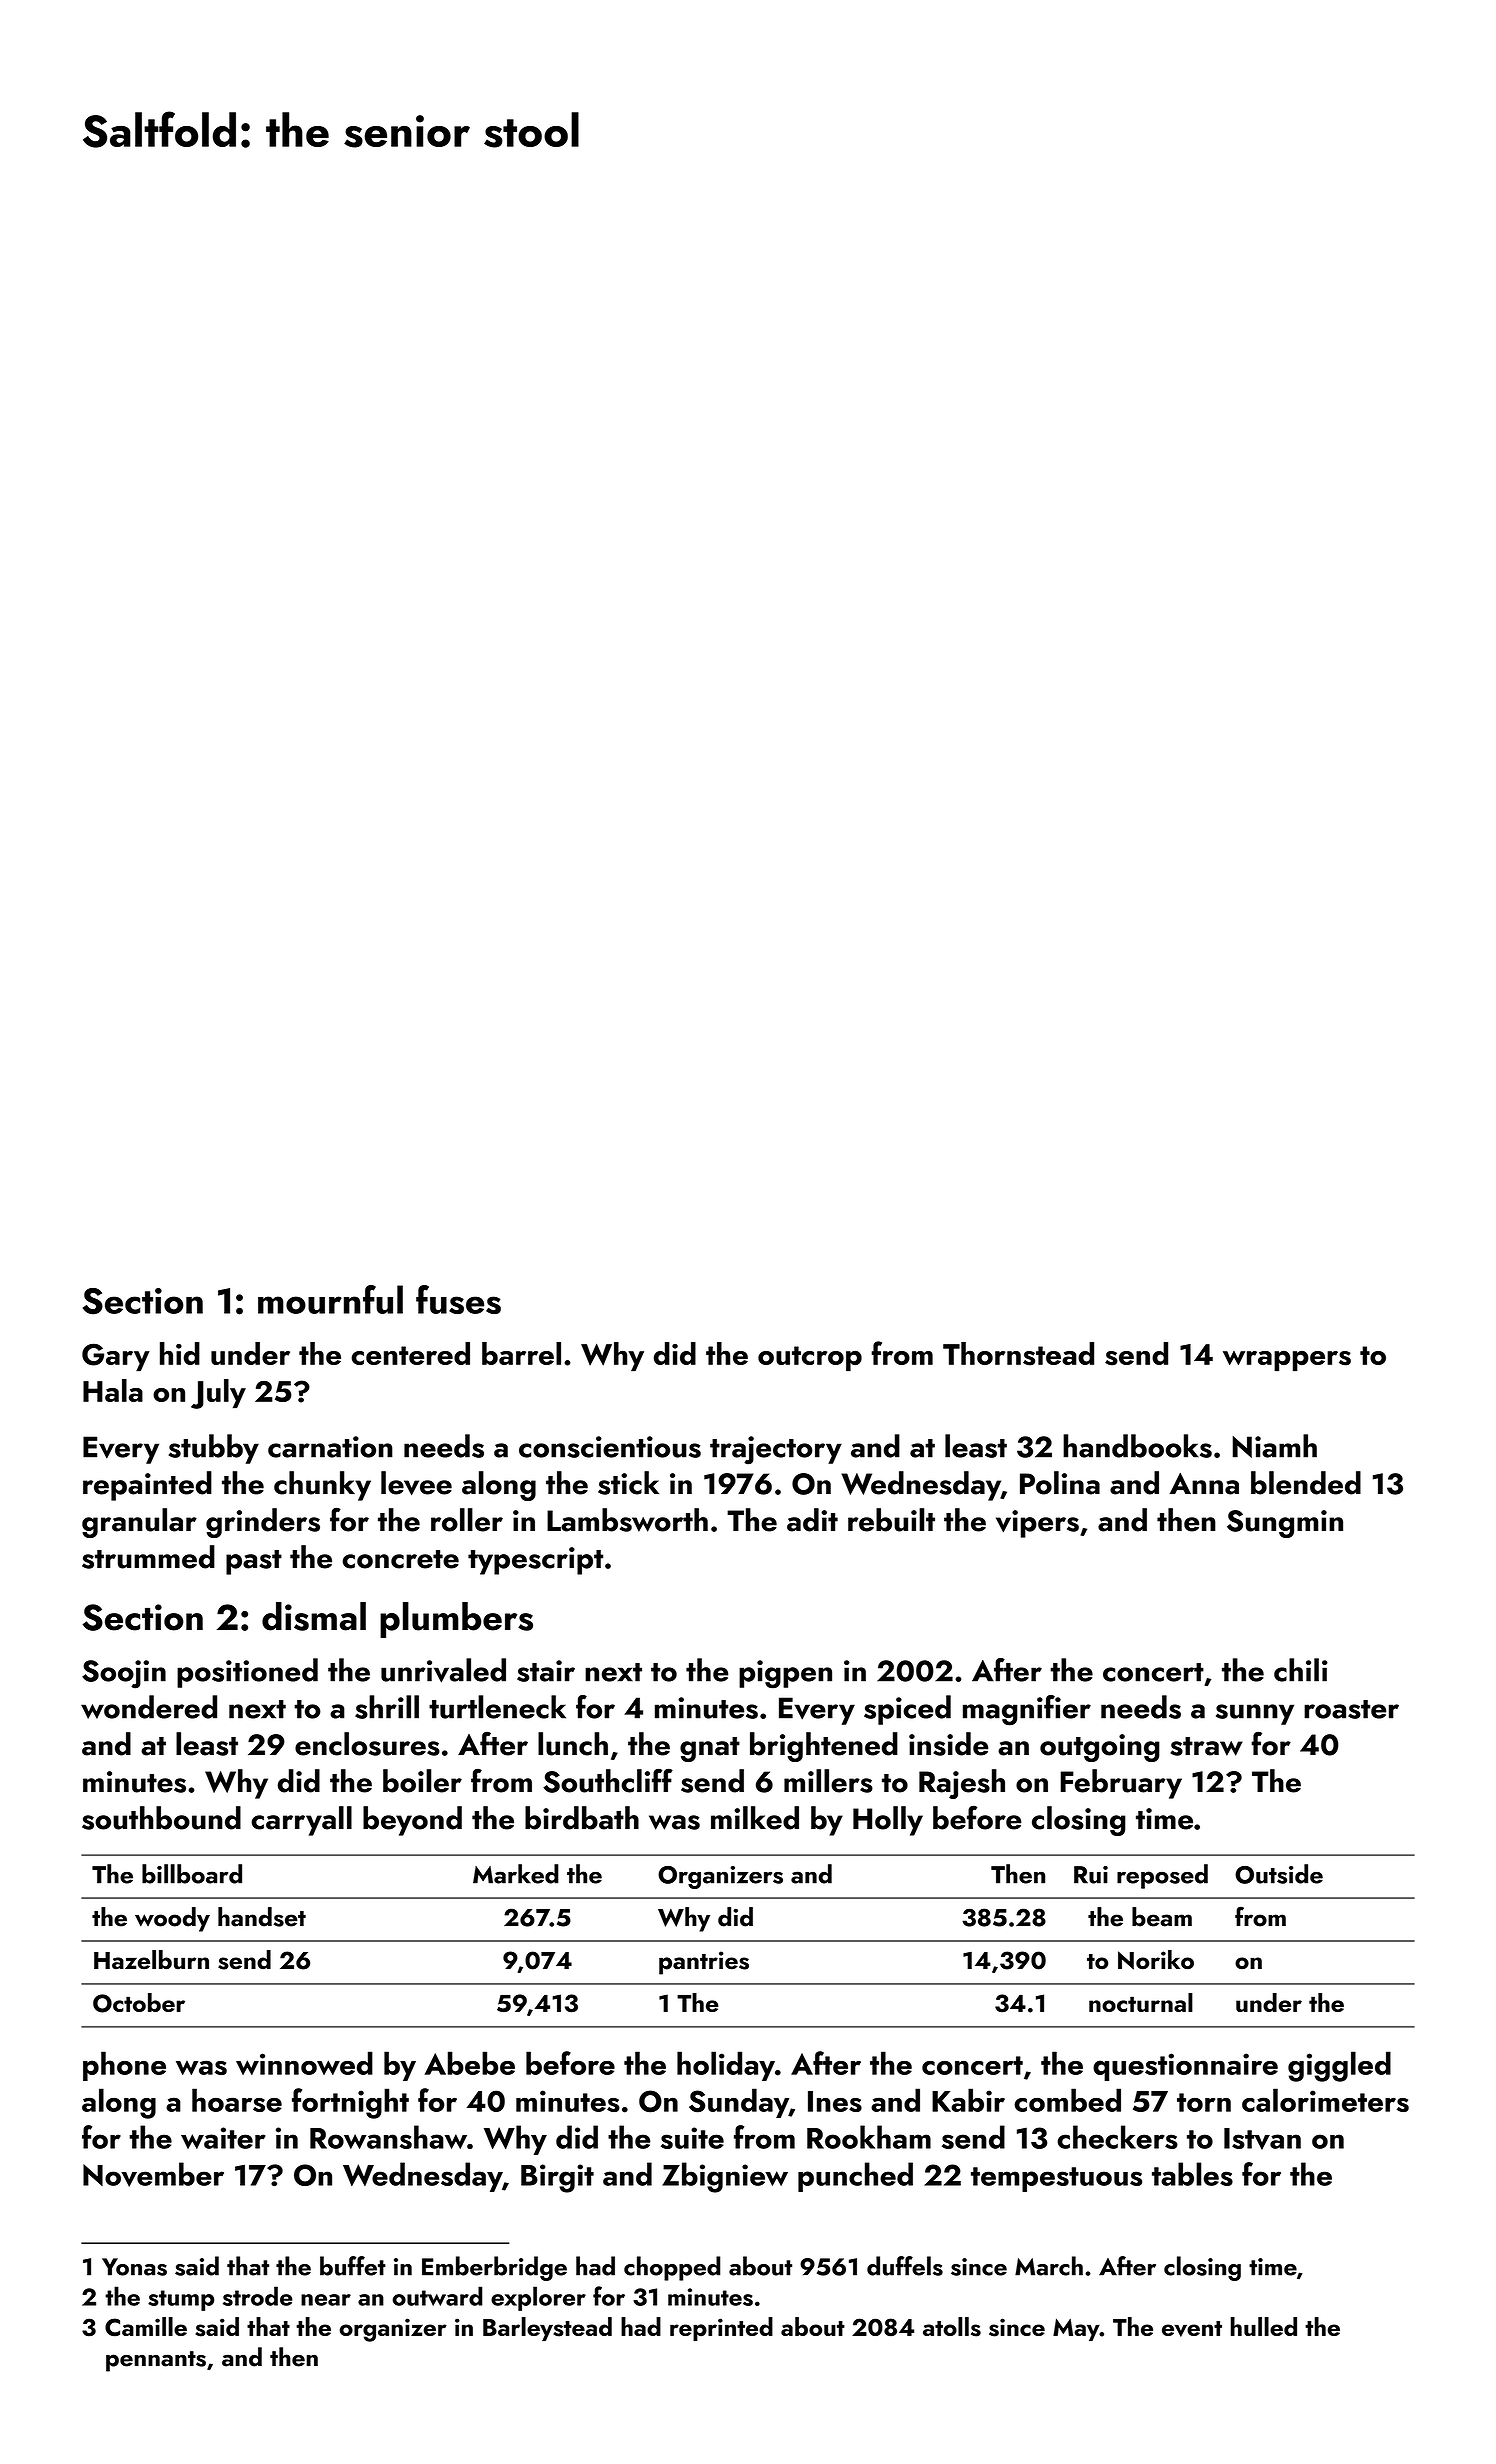  Describe the element at coordinates (1185, 2067) in the page. I see `questionnaire` at that location.
